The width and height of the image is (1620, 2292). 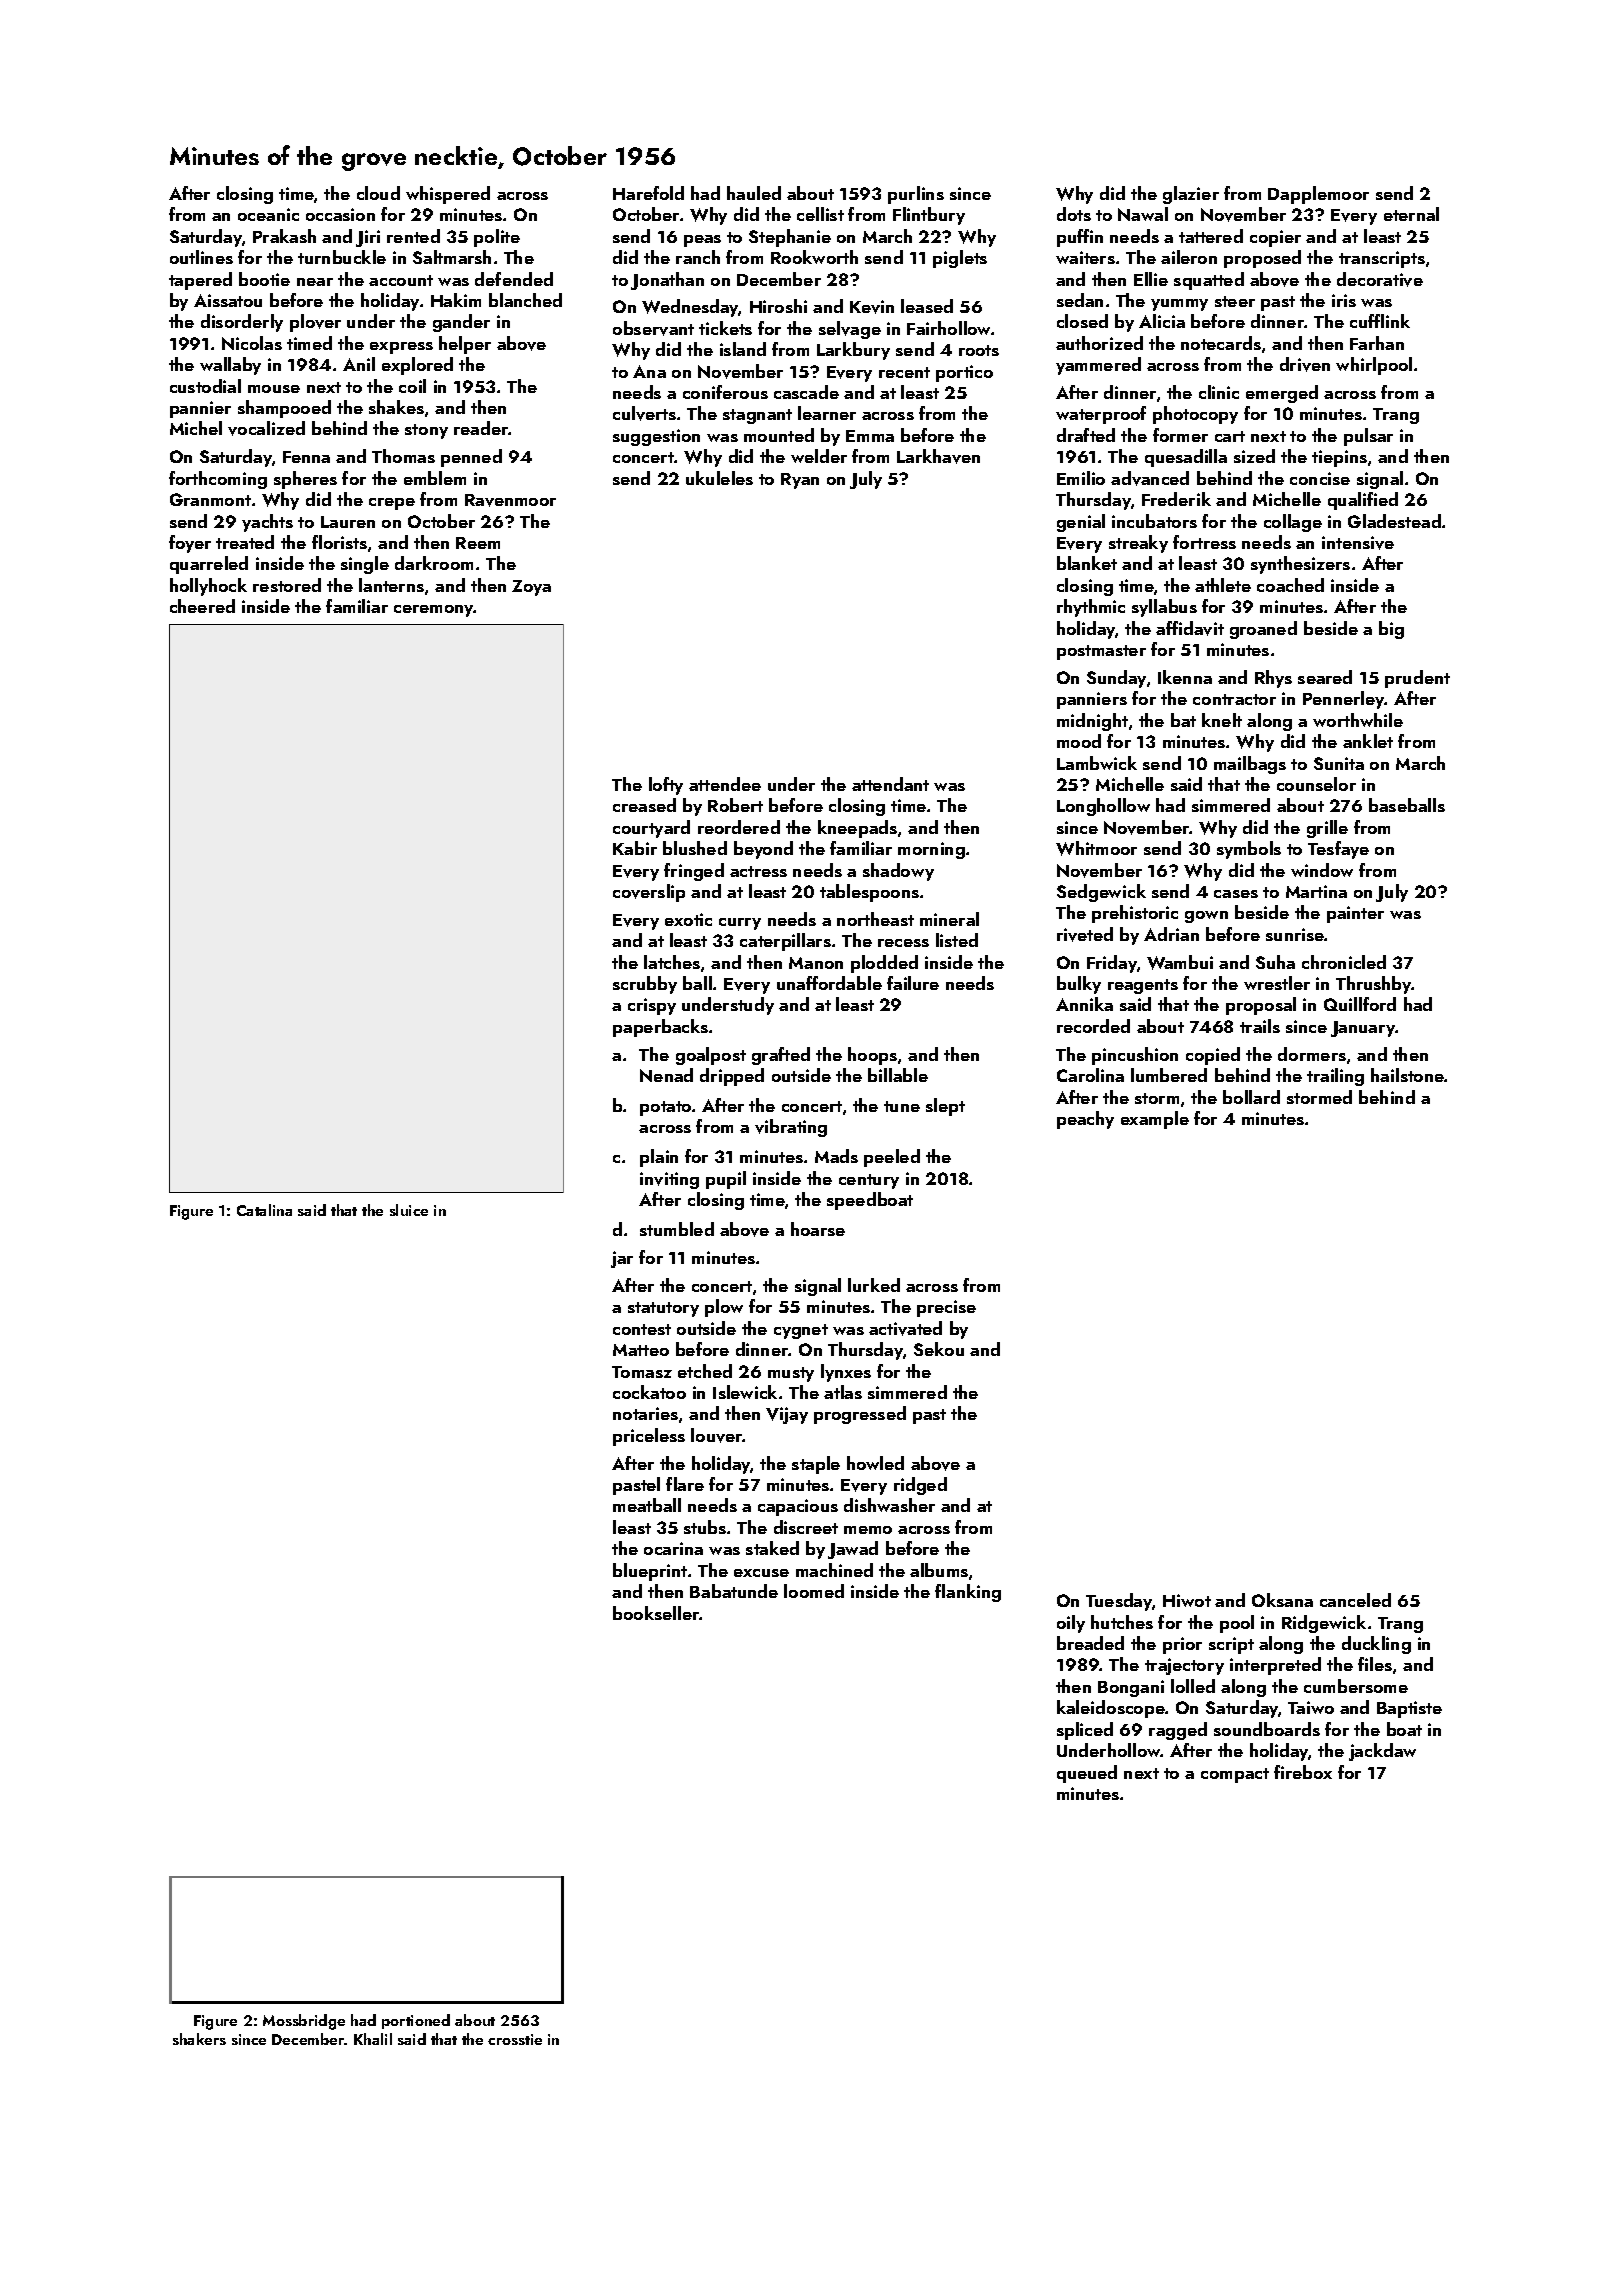 I want to click on purlins, so click(x=916, y=195).
